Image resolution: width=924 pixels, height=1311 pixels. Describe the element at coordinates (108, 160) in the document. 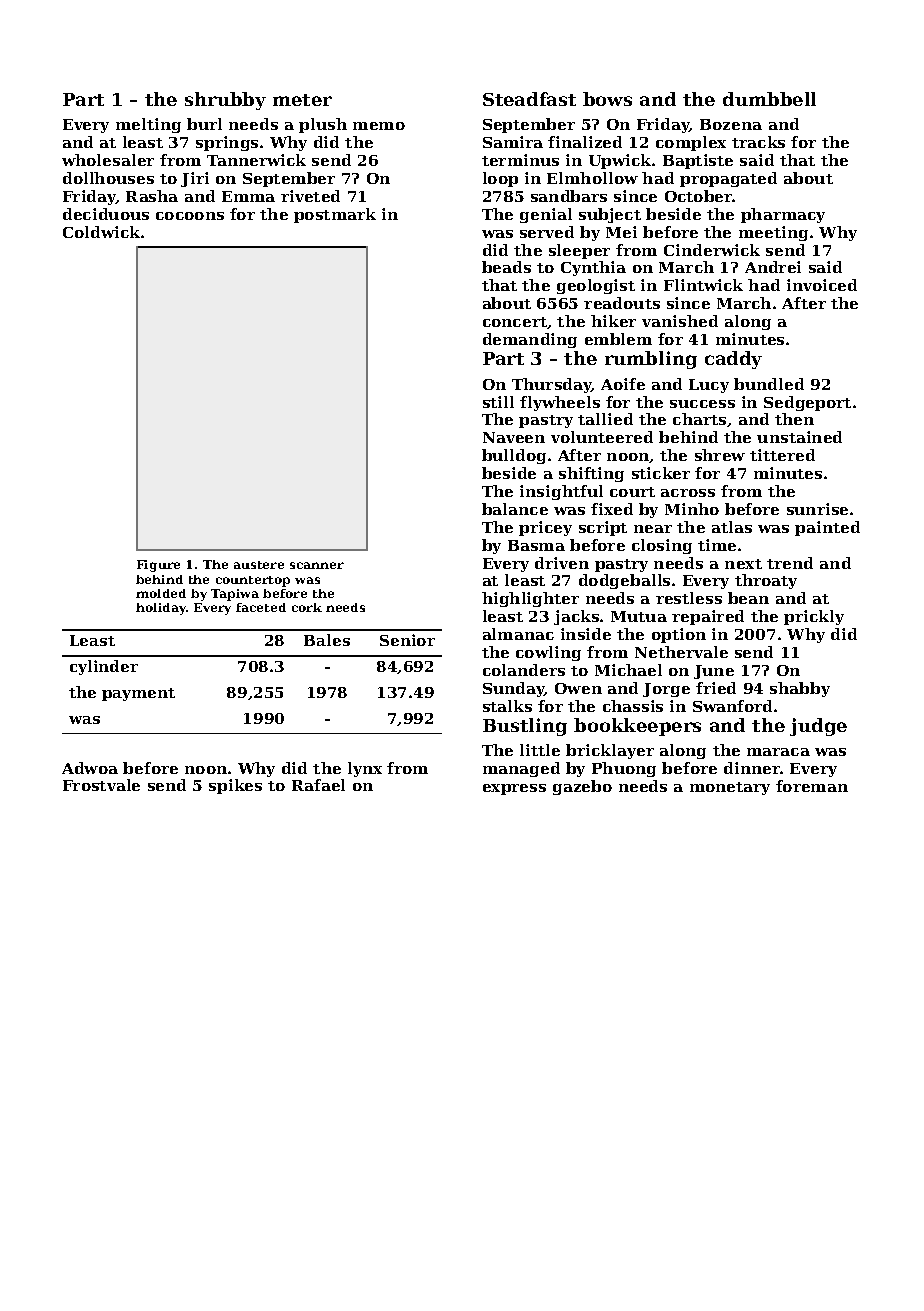

I see `wholesaler` at that location.
